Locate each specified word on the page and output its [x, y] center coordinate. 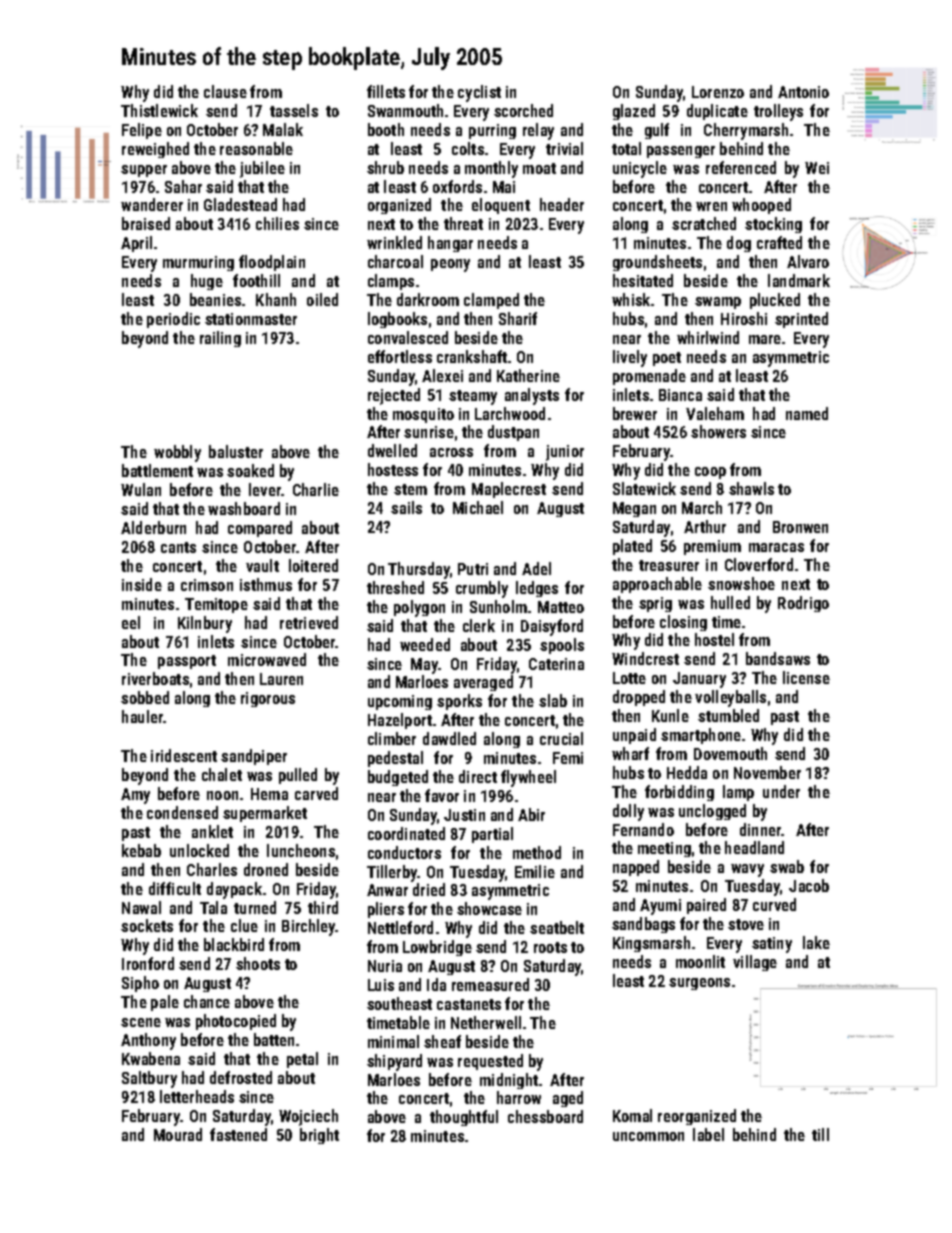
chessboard [545, 1116]
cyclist [479, 93]
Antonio [803, 92]
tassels [294, 110]
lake [816, 942]
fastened [238, 1134]
